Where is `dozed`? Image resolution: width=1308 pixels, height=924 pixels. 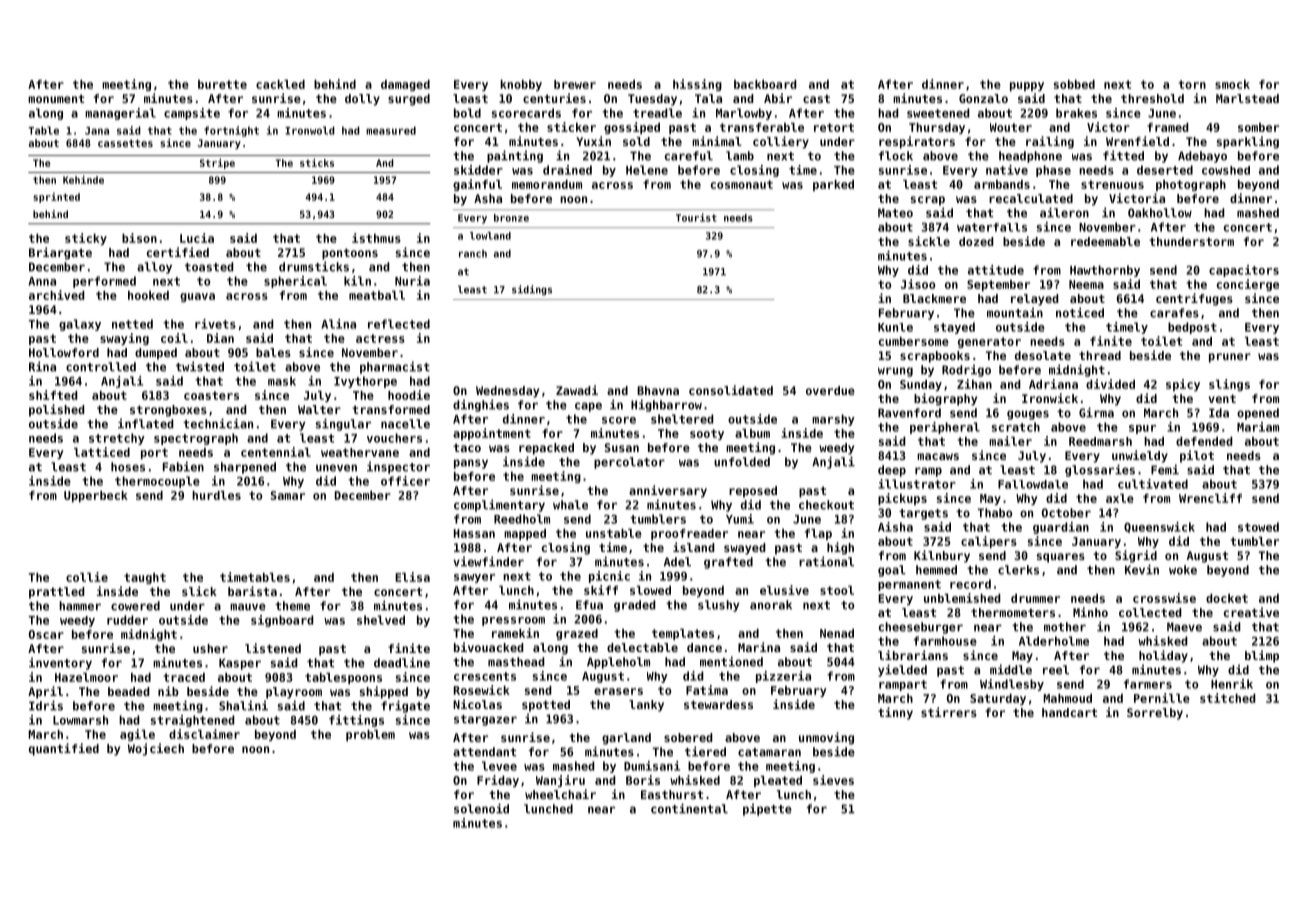
dozed is located at coordinates (976, 241).
